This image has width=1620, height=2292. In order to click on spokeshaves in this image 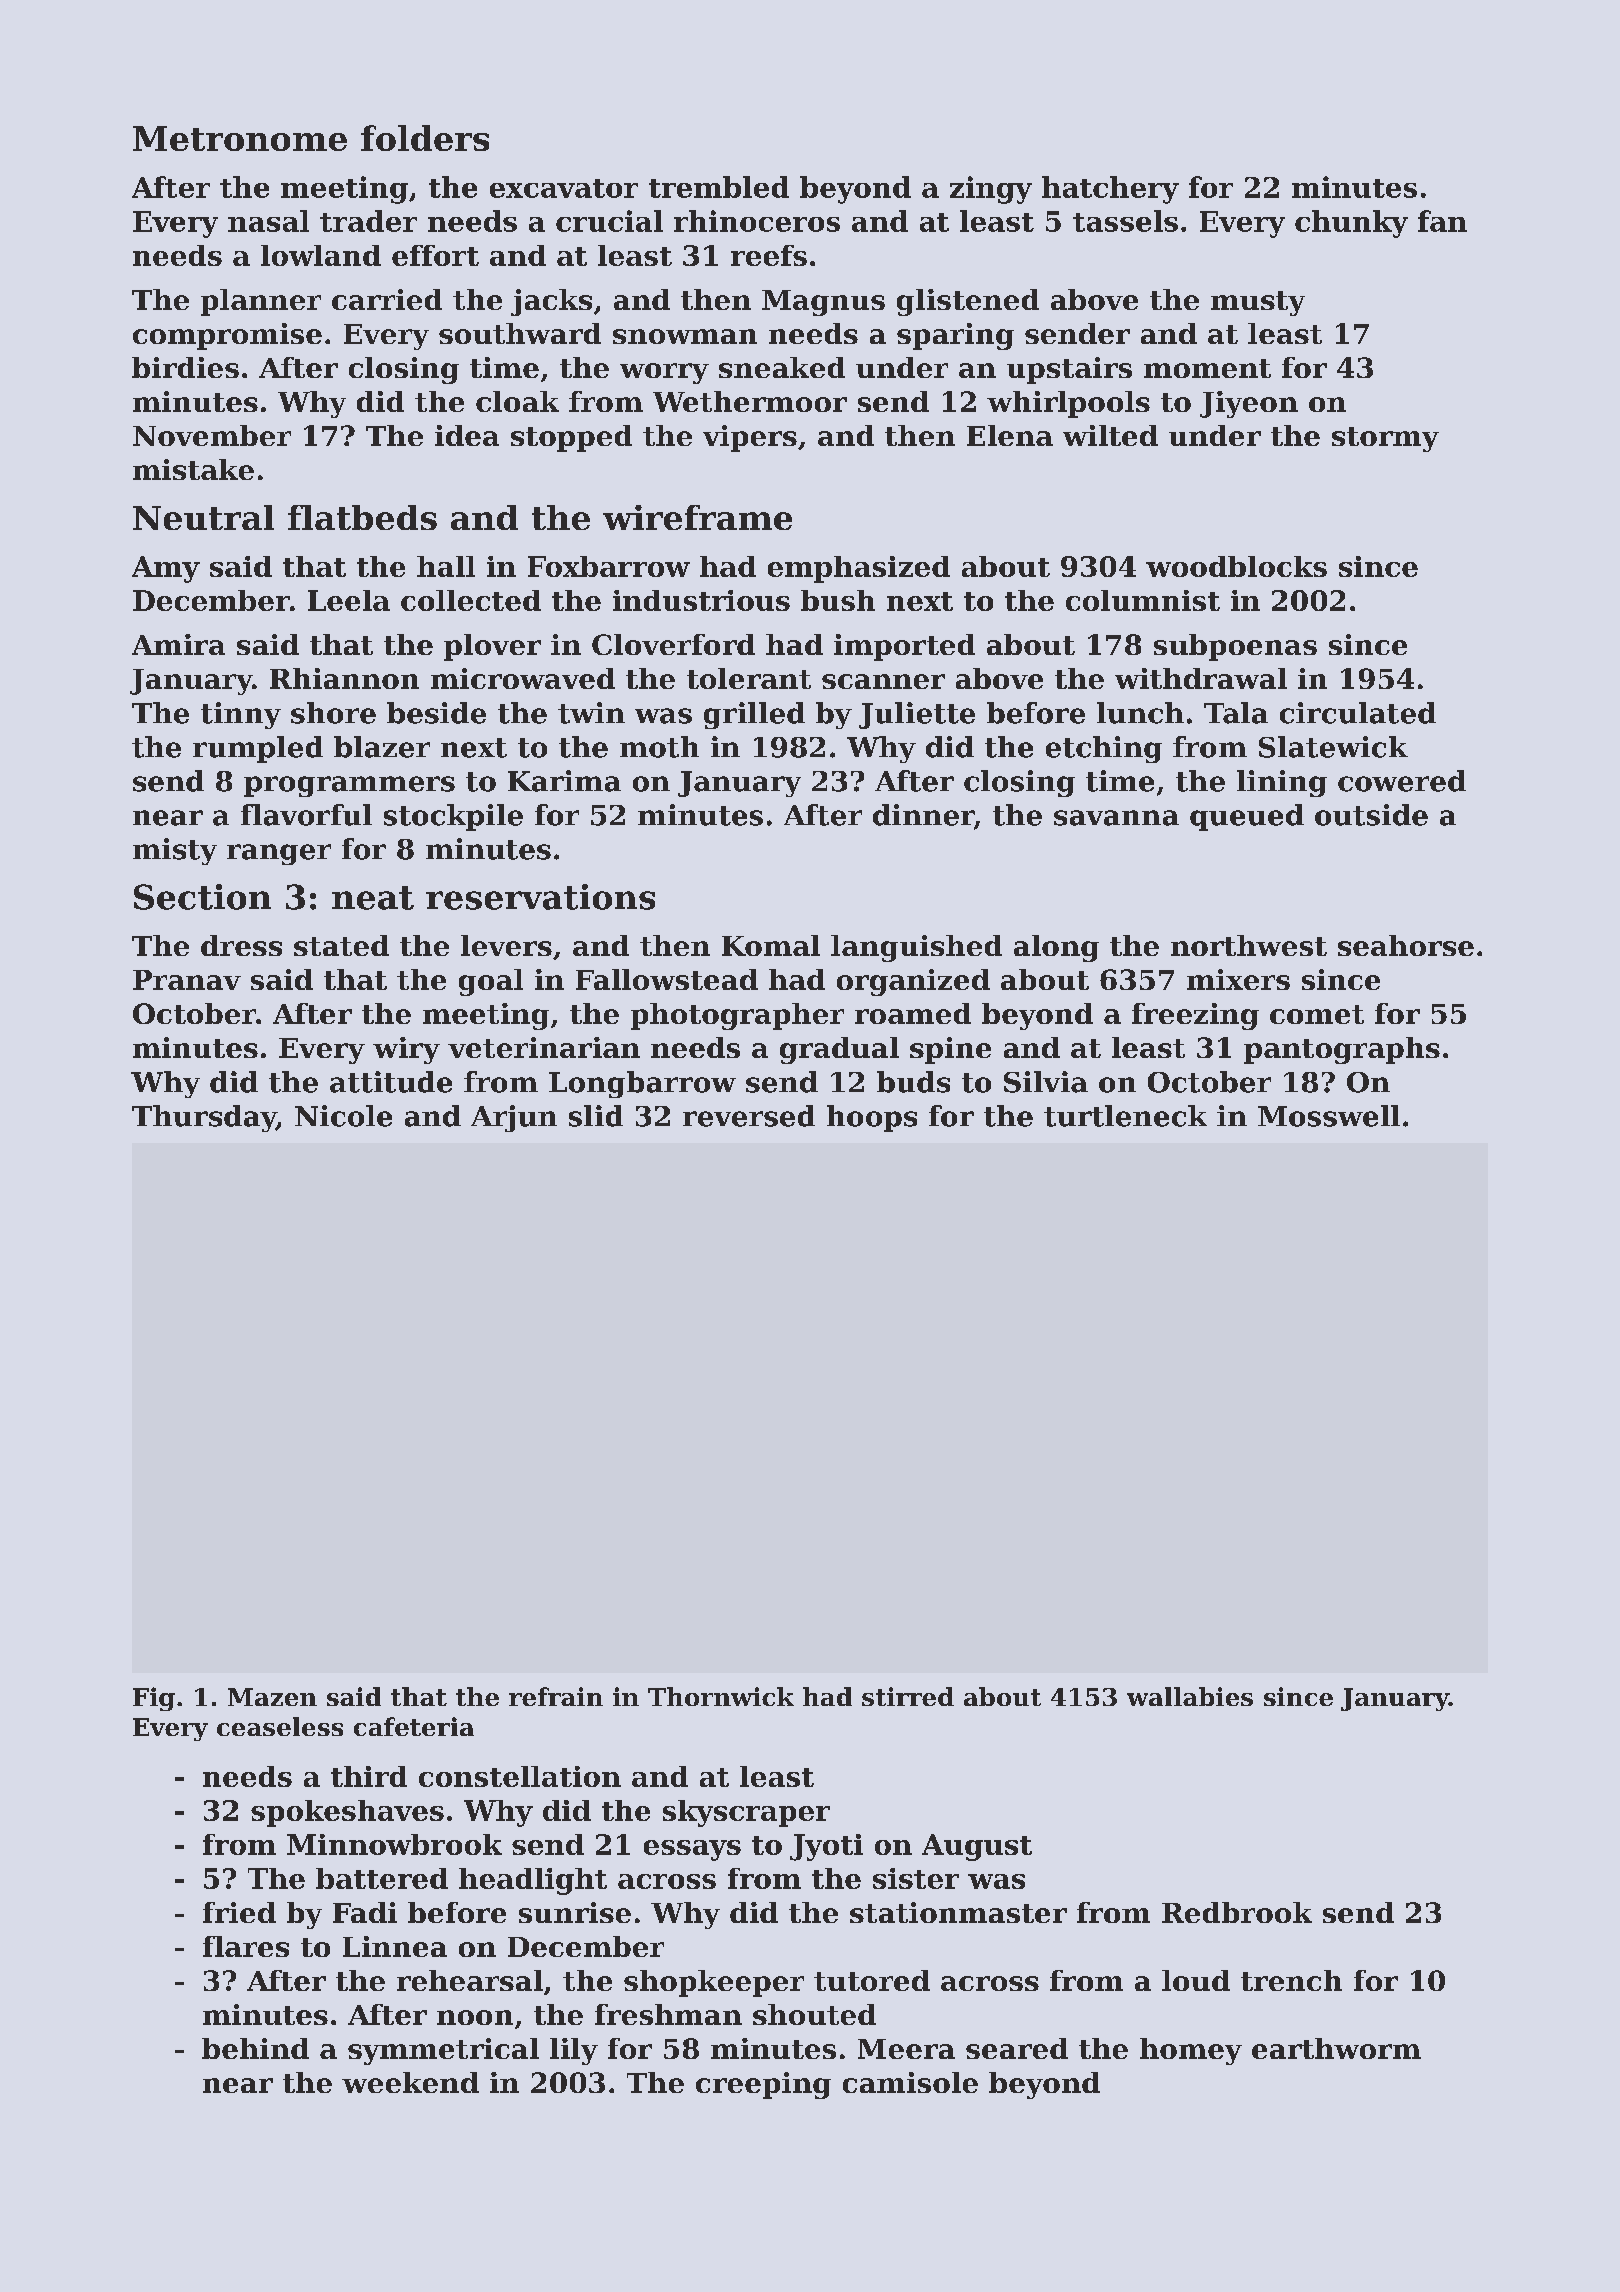, I will do `click(347, 1813)`.
